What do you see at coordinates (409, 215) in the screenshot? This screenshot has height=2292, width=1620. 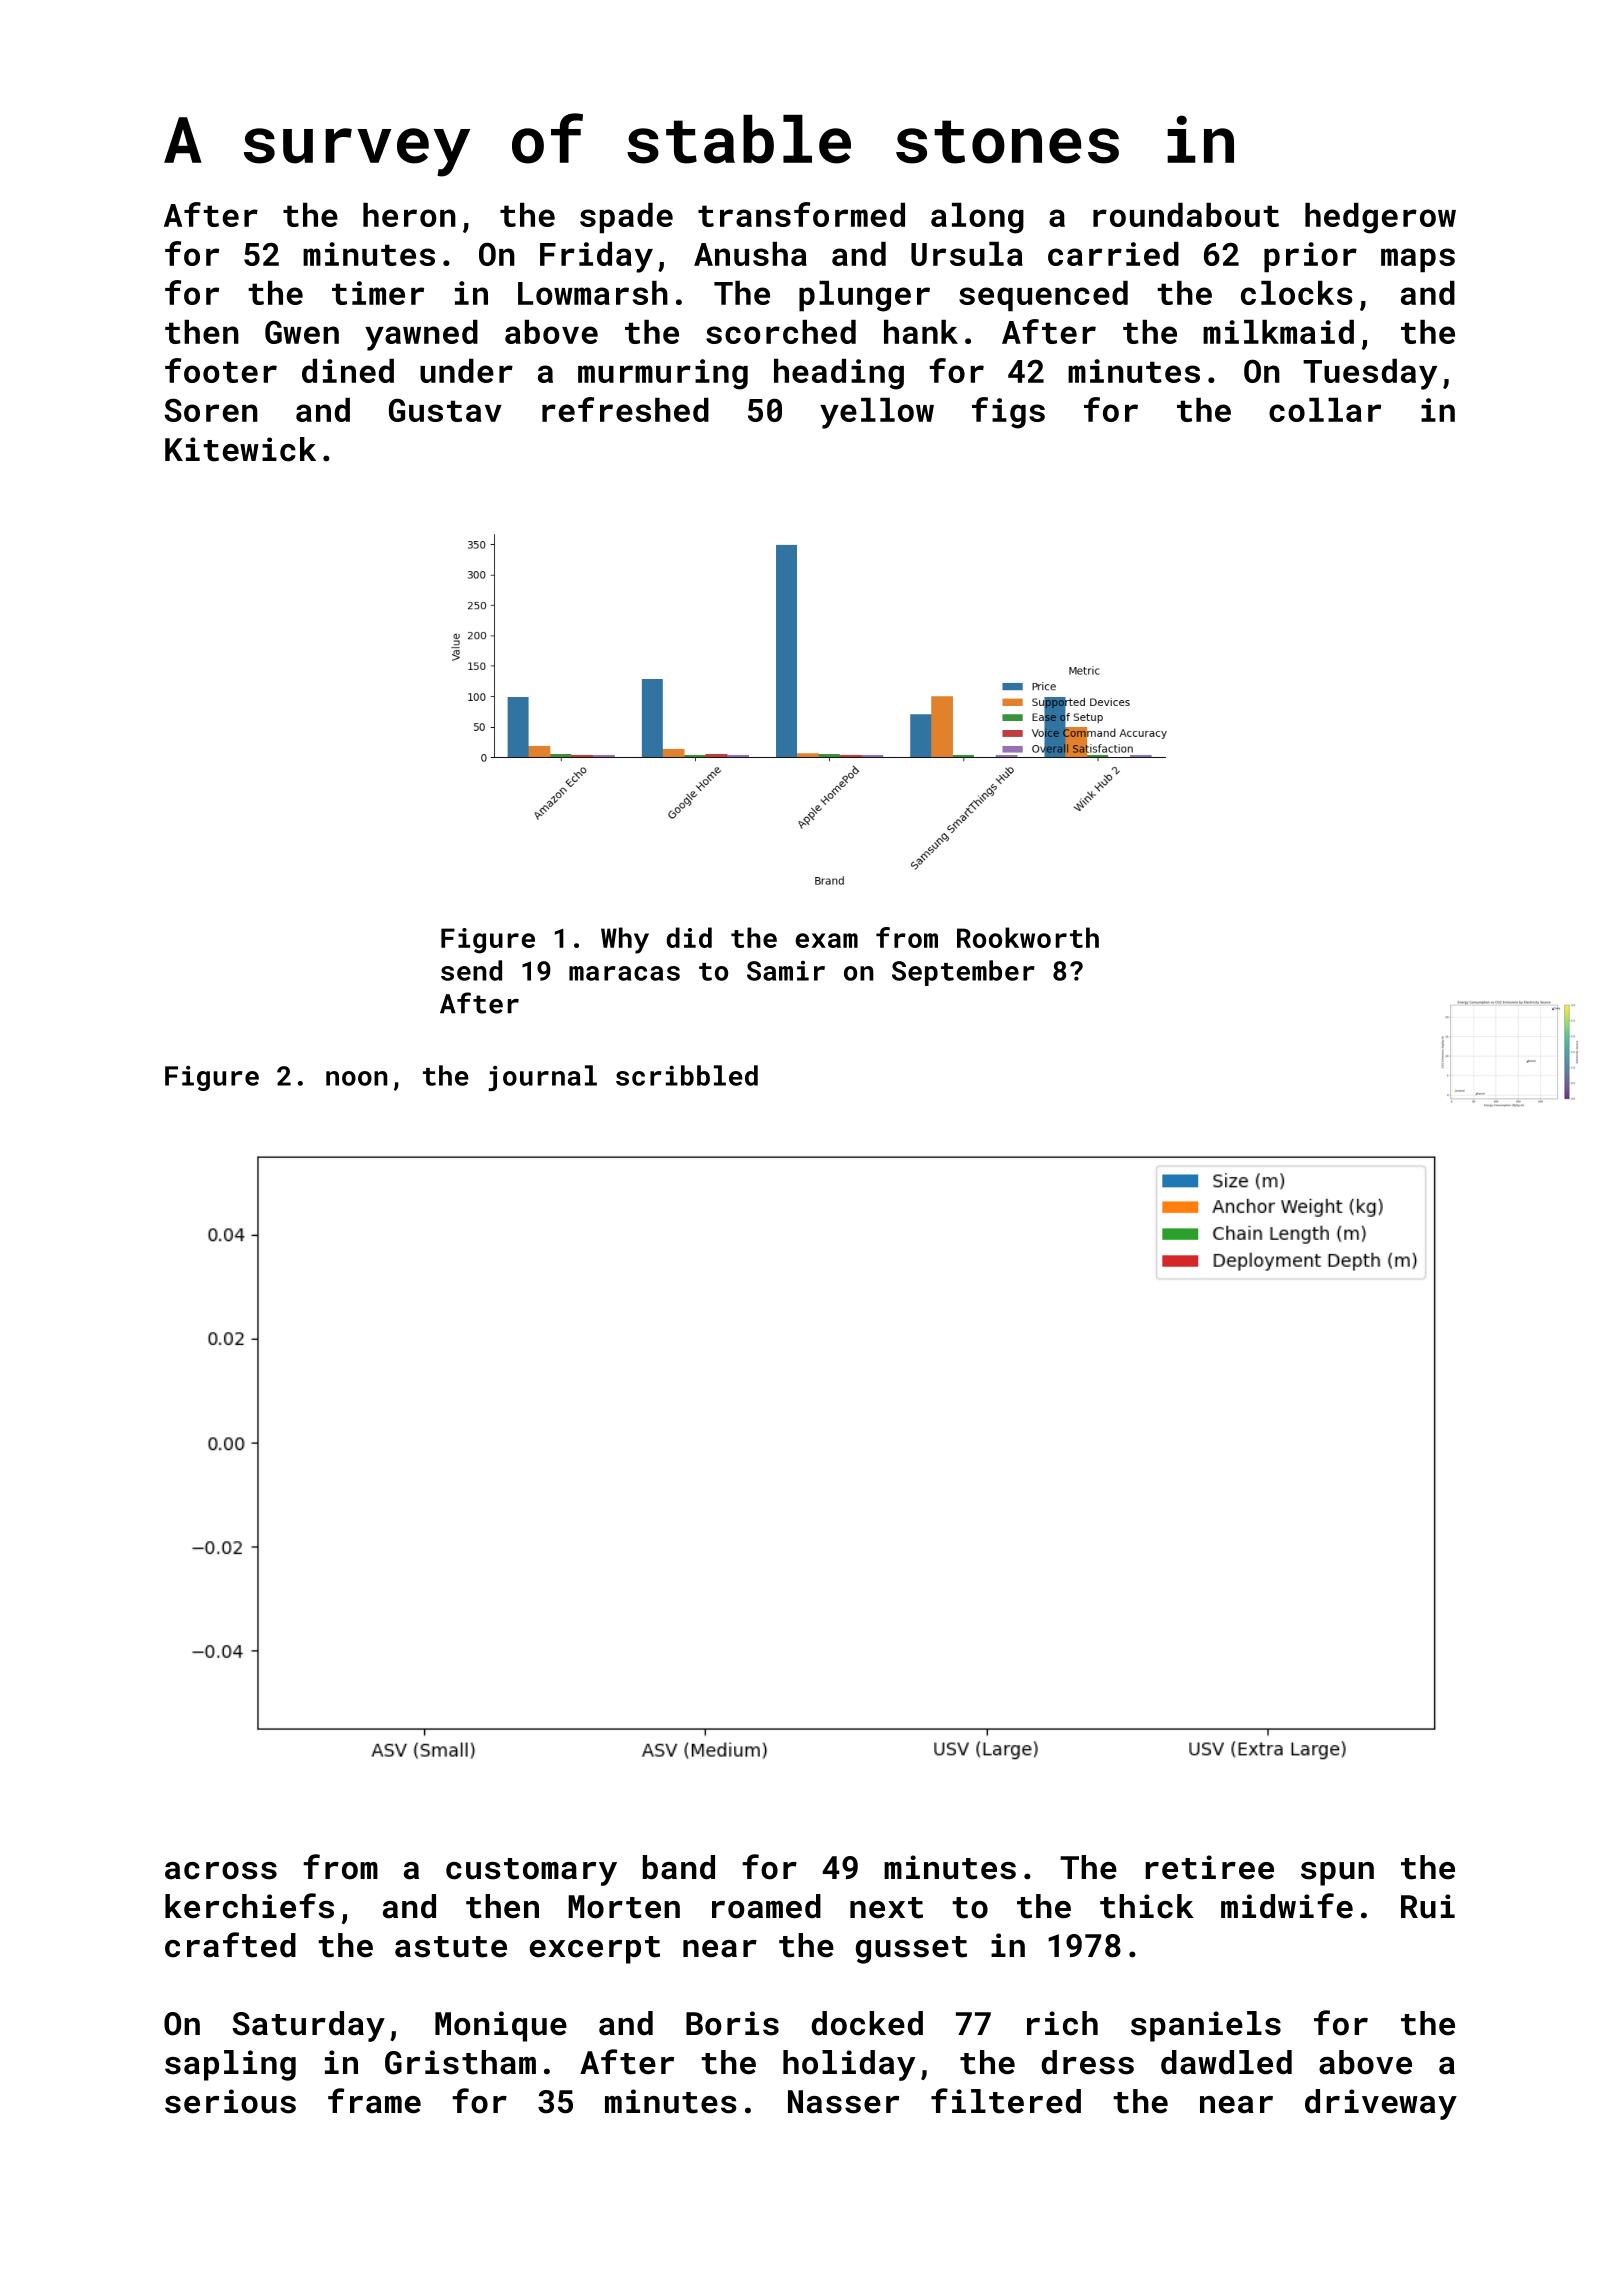 I see `heron` at bounding box center [409, 215].
